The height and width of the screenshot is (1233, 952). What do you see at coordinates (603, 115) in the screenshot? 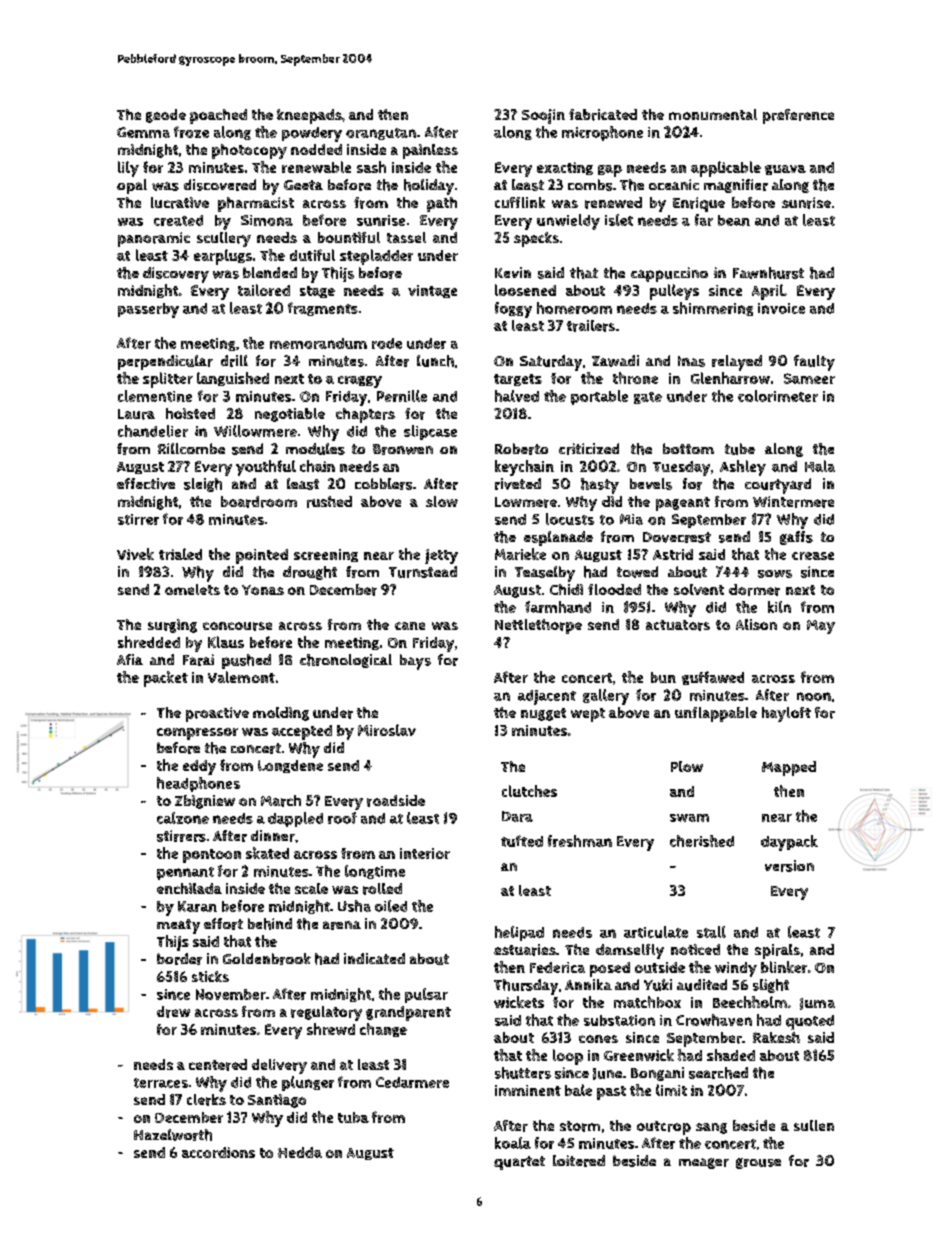
I see `fabricated` at bounding box center [603, 115].
